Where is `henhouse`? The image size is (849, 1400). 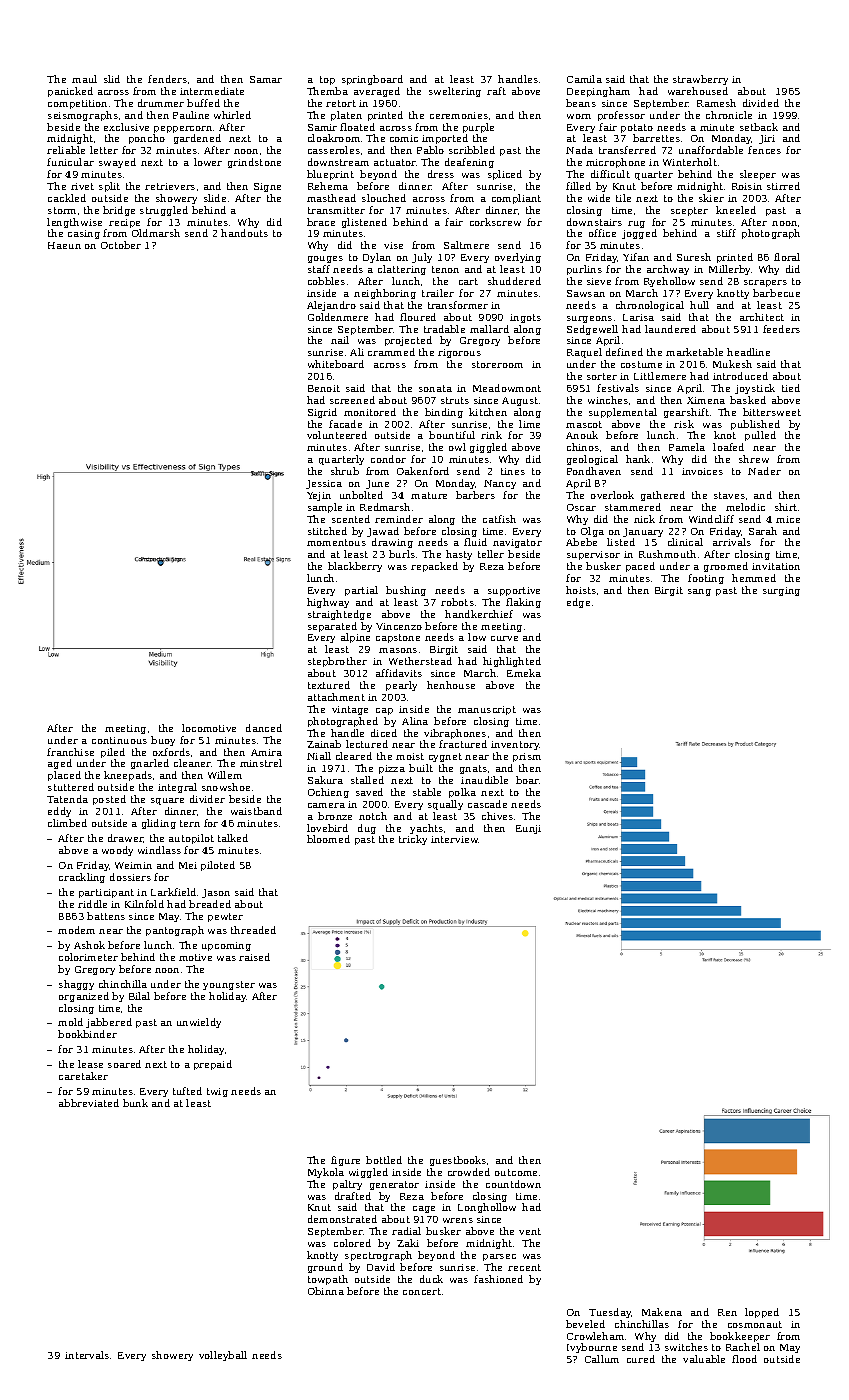
henhouse is located at coordinates (451, 685).
